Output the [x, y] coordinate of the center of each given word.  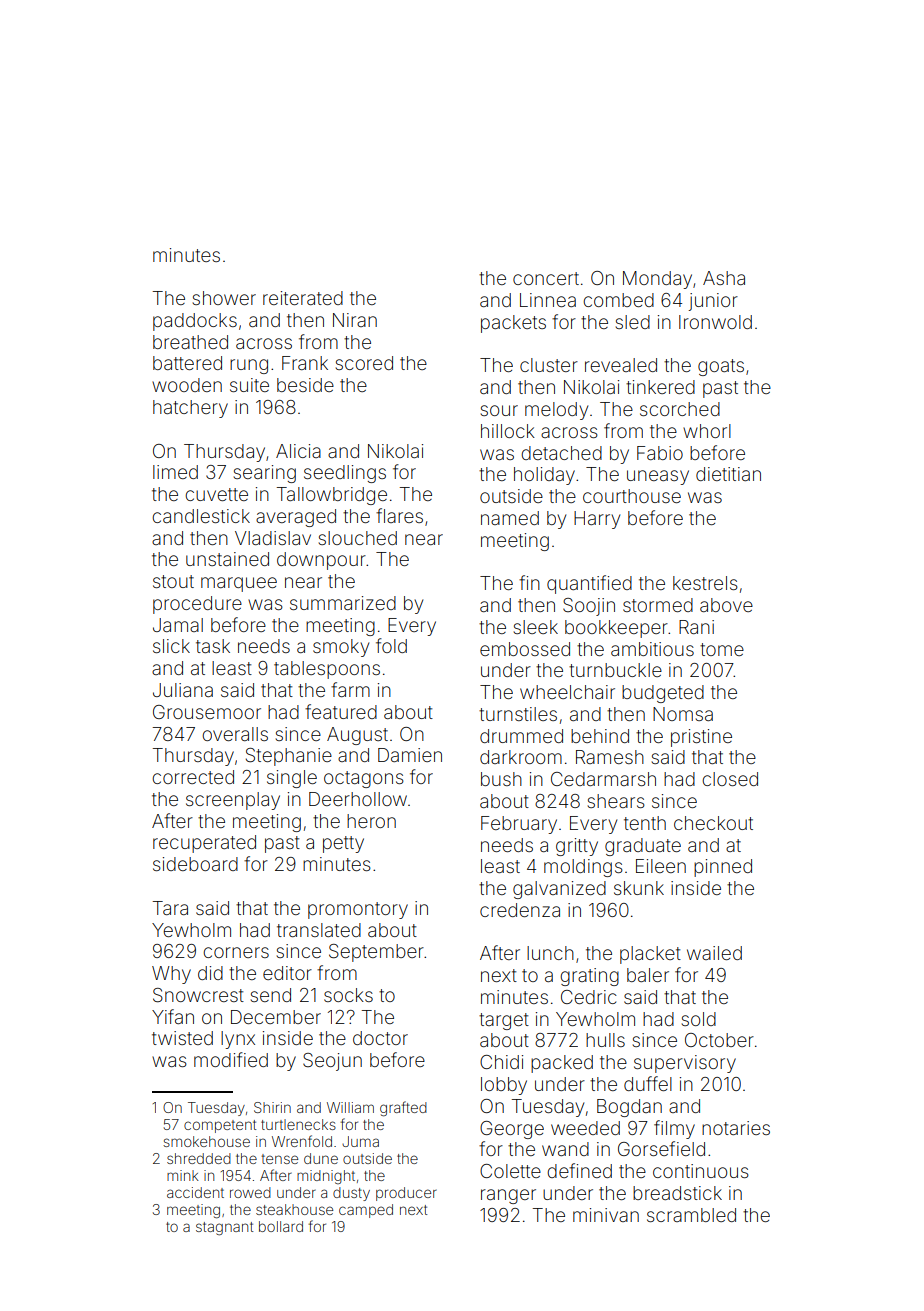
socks [348, 995]
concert [546, 278]
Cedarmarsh [603, 779]
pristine [701, 738]
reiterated [303, 298]
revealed [621, 365]
